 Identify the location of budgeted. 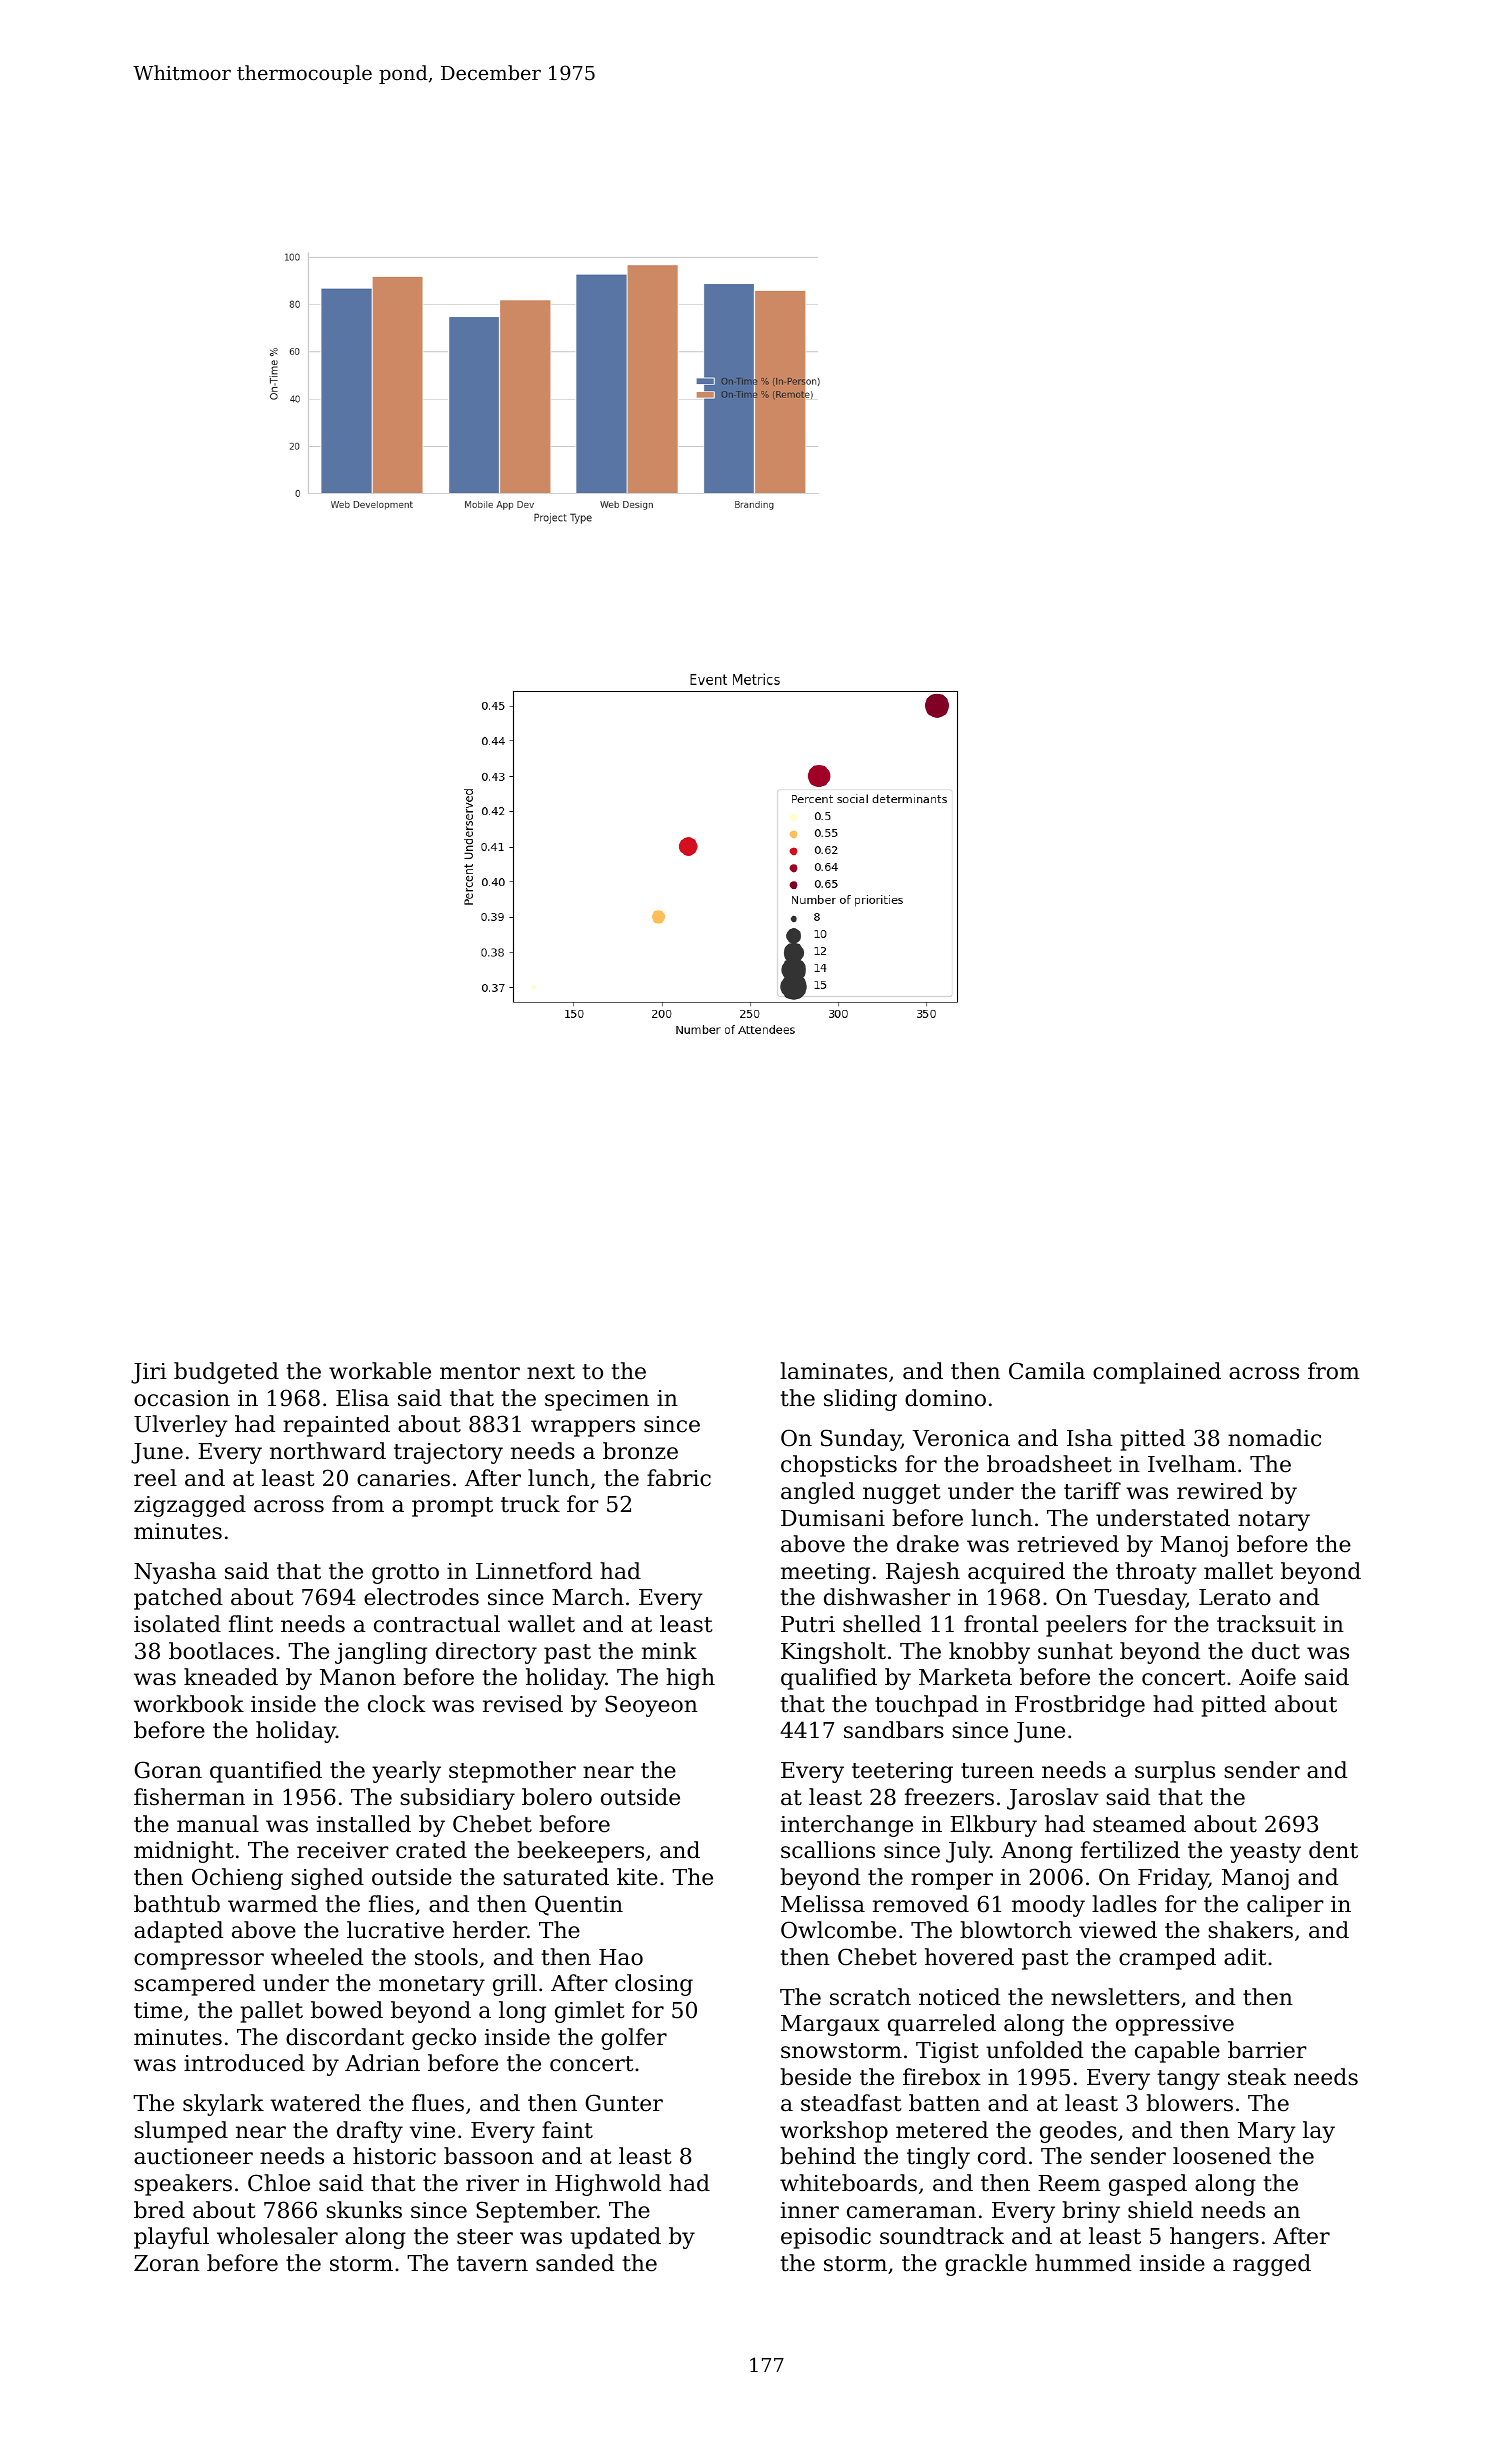
(226, 1373).
